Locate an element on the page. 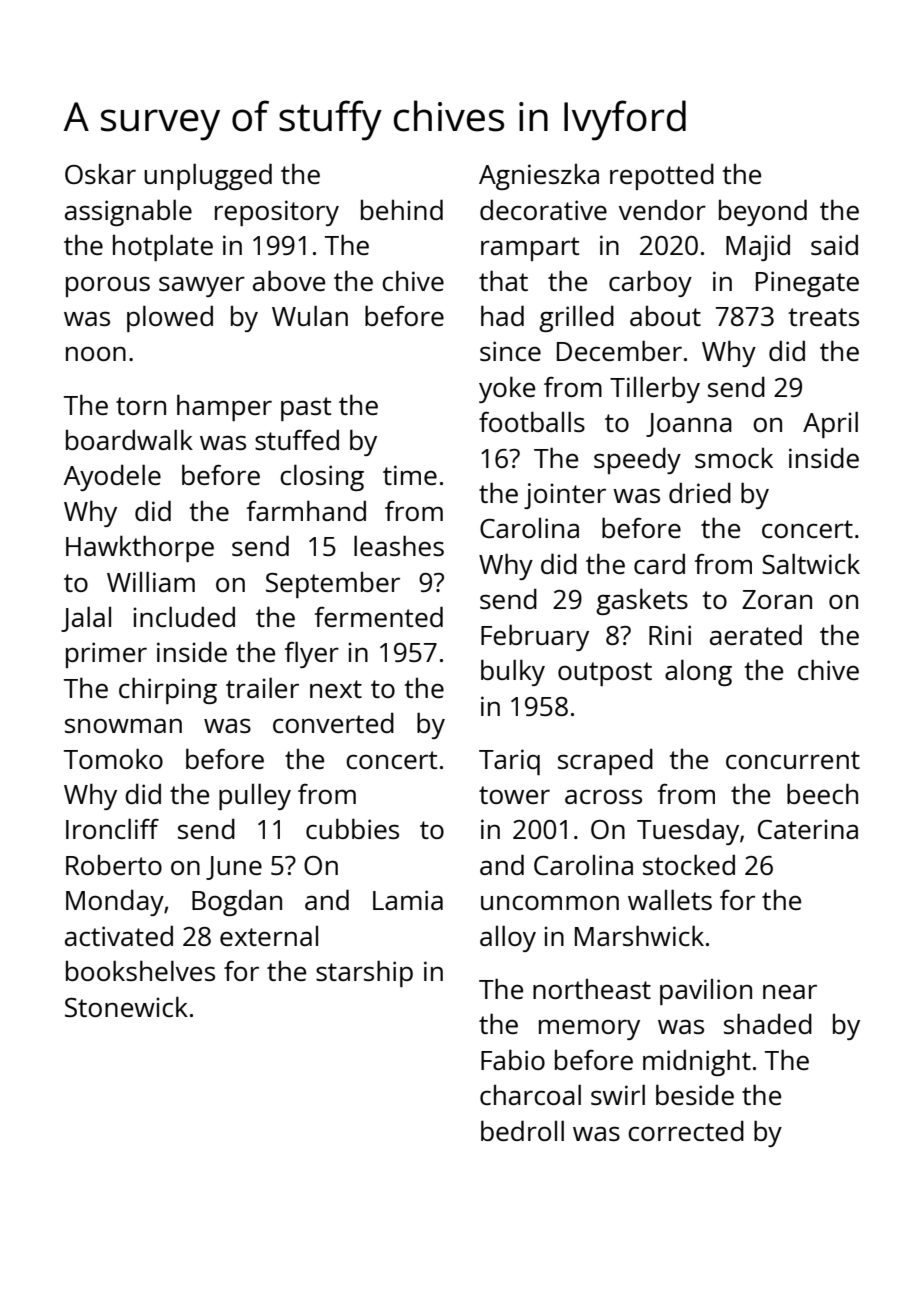 The image size is (924, 1311). memory is located at coordinates (589, 1029).
